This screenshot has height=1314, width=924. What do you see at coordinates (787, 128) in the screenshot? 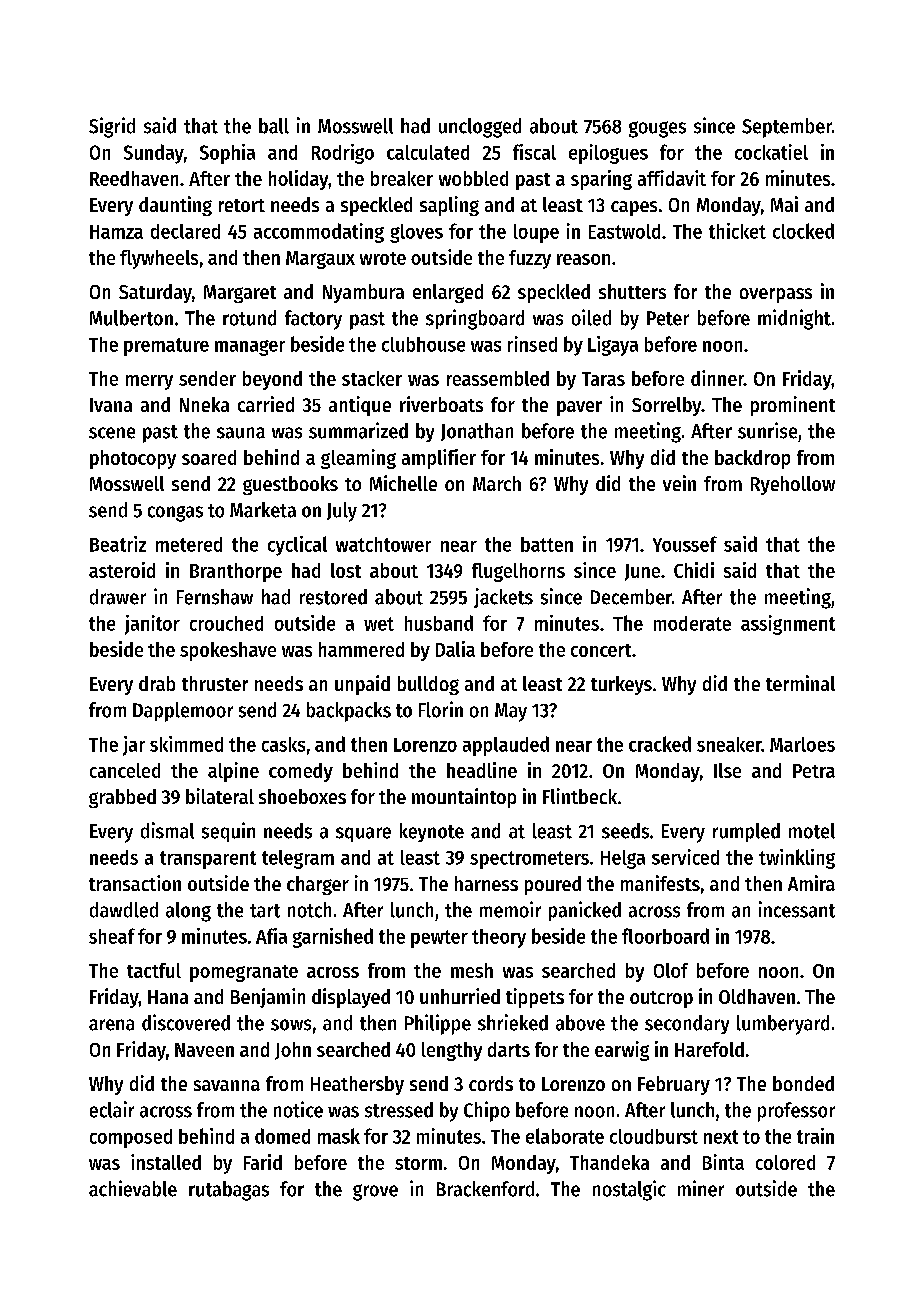
I see `September` at bounding box center [787, 128].
